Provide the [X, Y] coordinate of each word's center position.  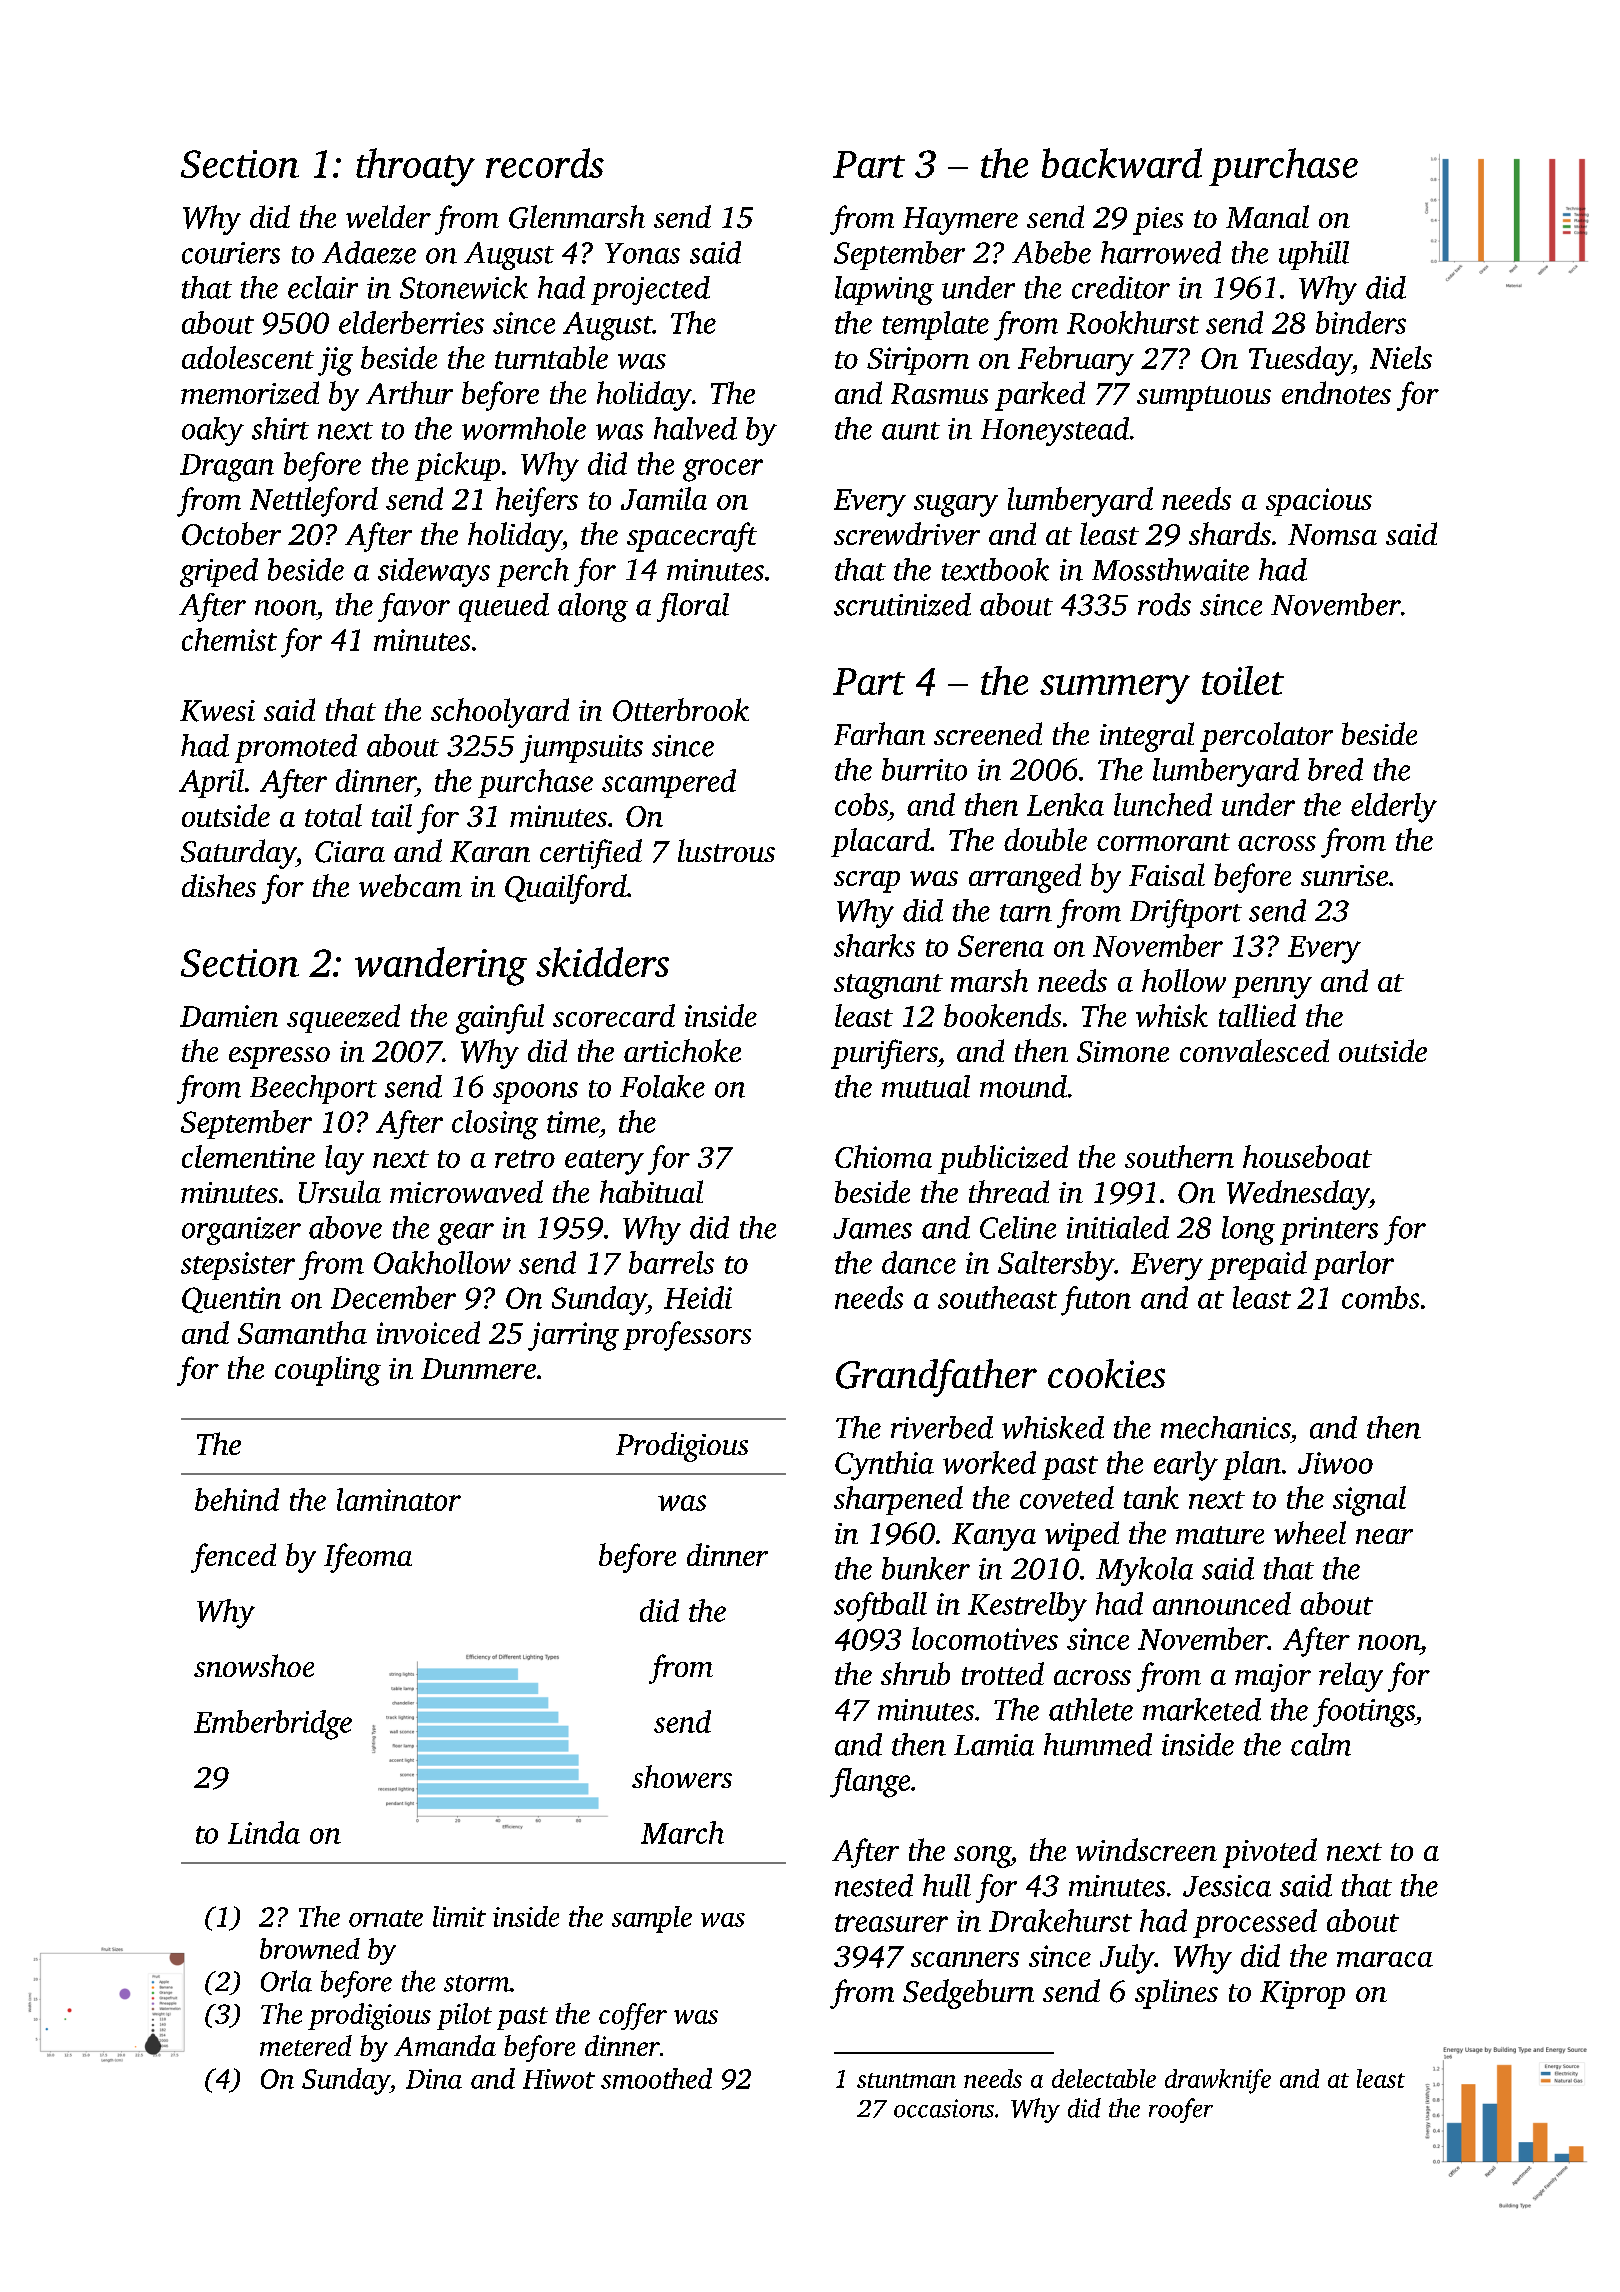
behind [237, 1499]
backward [1122, 163]
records [545, 163]
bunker [926, 1568]
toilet [1243, 680]
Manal [1267, 216]
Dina [434, 2079]
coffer [633, 2016]
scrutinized [902, 604]
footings [1364, 1712]
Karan [490, 852]
